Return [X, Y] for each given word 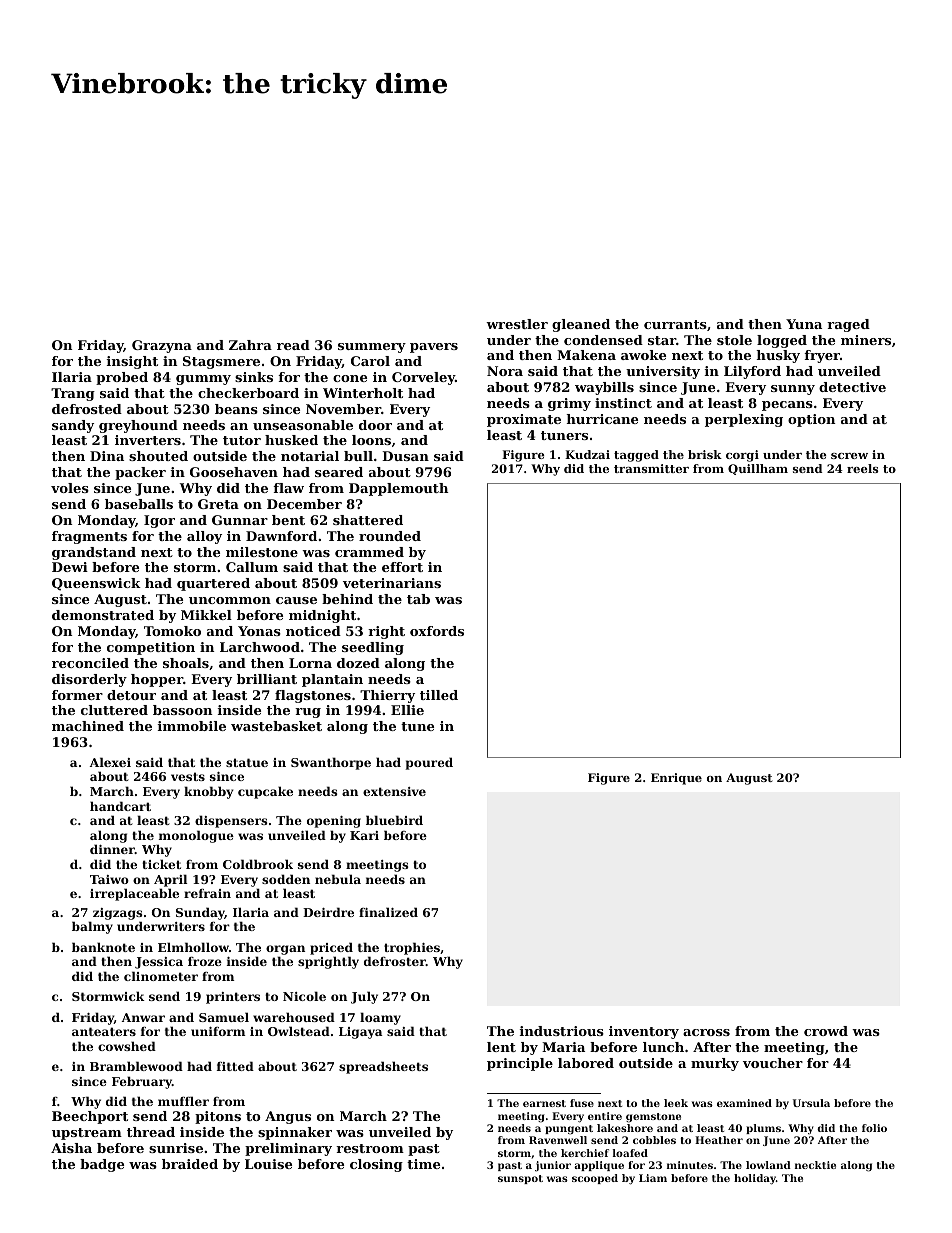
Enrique [676, 779]
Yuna [804, 324]
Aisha [71, 1148]
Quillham [758, 469]
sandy [73, 426]
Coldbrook [258, 864]
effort [402, 567]
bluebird [394, 820]
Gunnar [240, 520]
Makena [586, 355]
